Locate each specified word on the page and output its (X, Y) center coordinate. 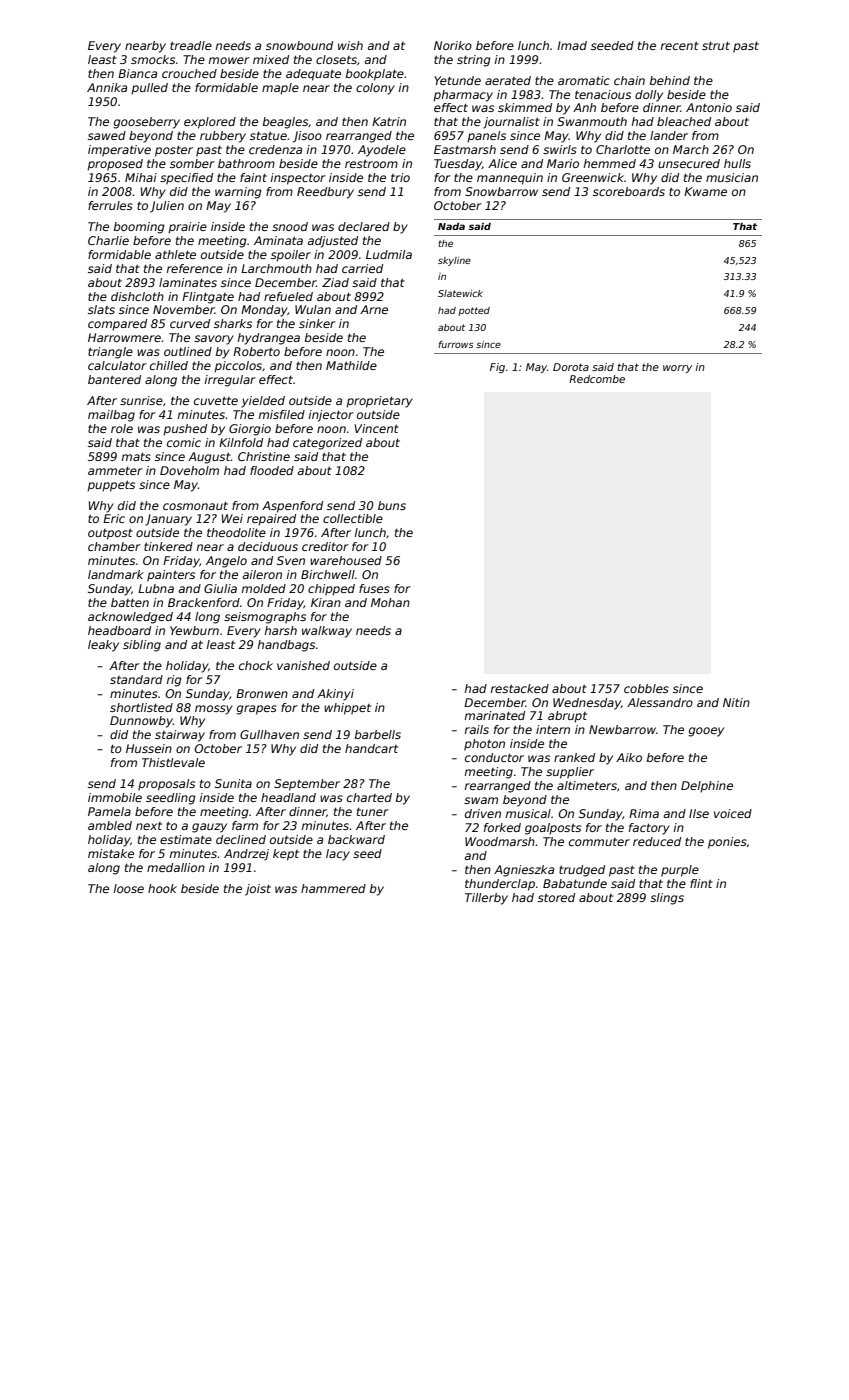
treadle (191, 45)
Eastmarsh (465, 149)
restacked (520, 688)
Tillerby (486, 899)
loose (129, 888)
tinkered (168, 546)
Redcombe (597, 379)
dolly (649, 96)
